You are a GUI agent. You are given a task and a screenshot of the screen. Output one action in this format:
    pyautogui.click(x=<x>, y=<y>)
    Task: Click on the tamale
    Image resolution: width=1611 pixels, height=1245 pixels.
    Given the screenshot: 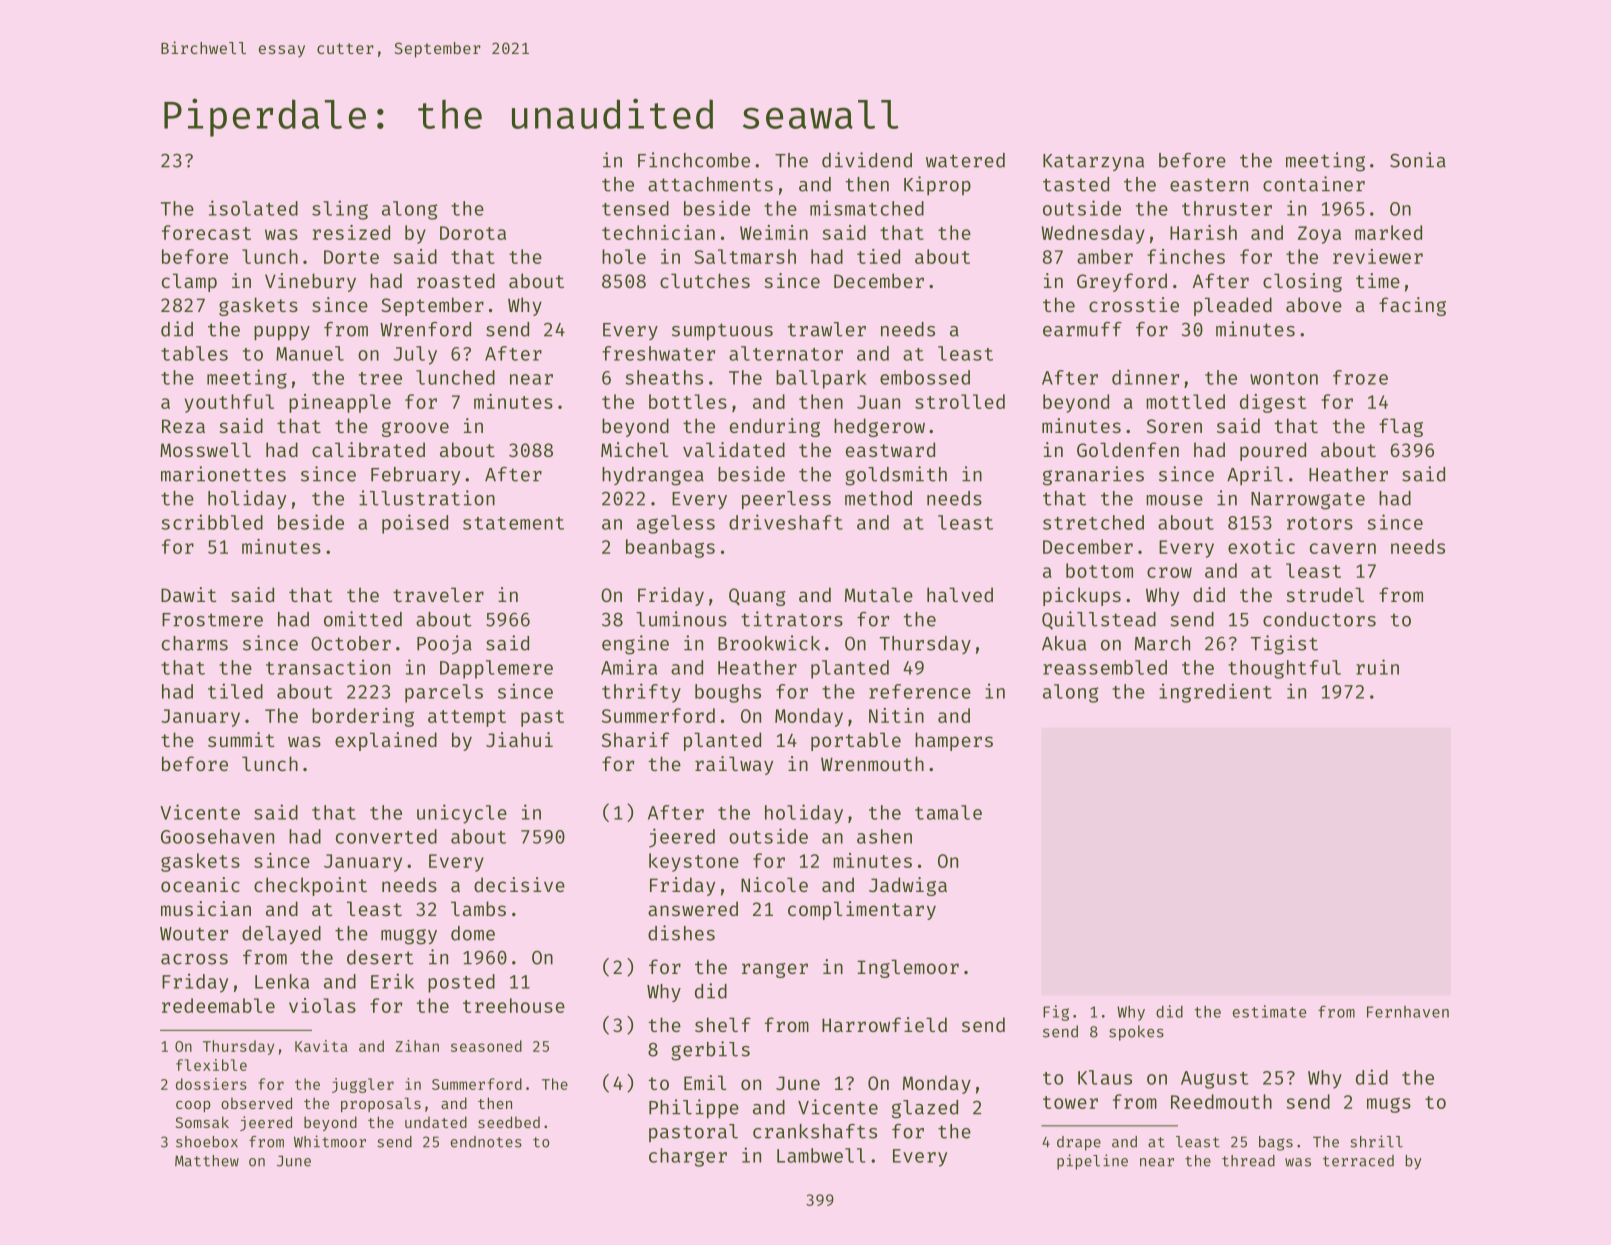 What is the action you would take?
    pyautogui.click(x=948, y=812)
